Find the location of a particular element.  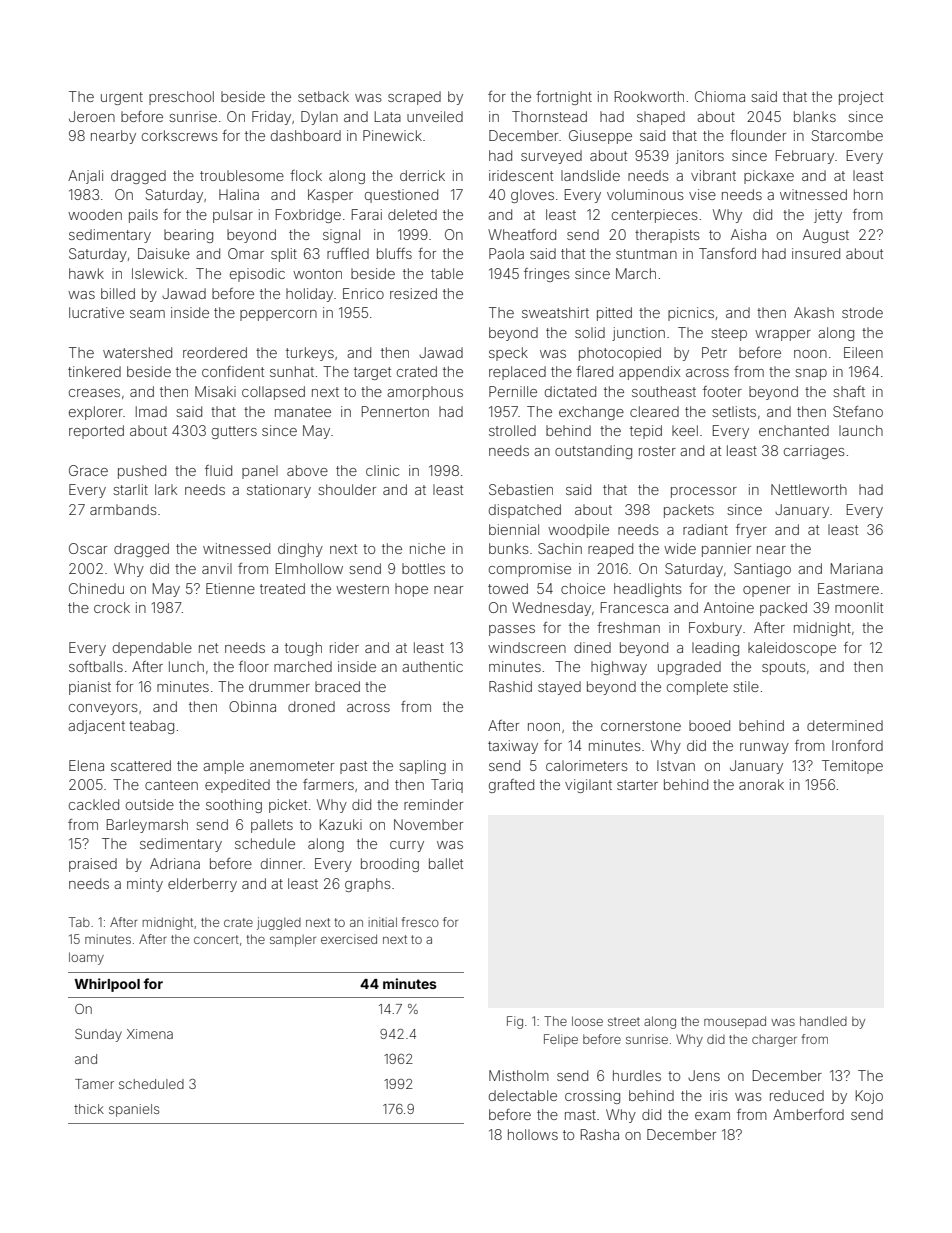

centerpieces is located at coordinates (655, 216).
